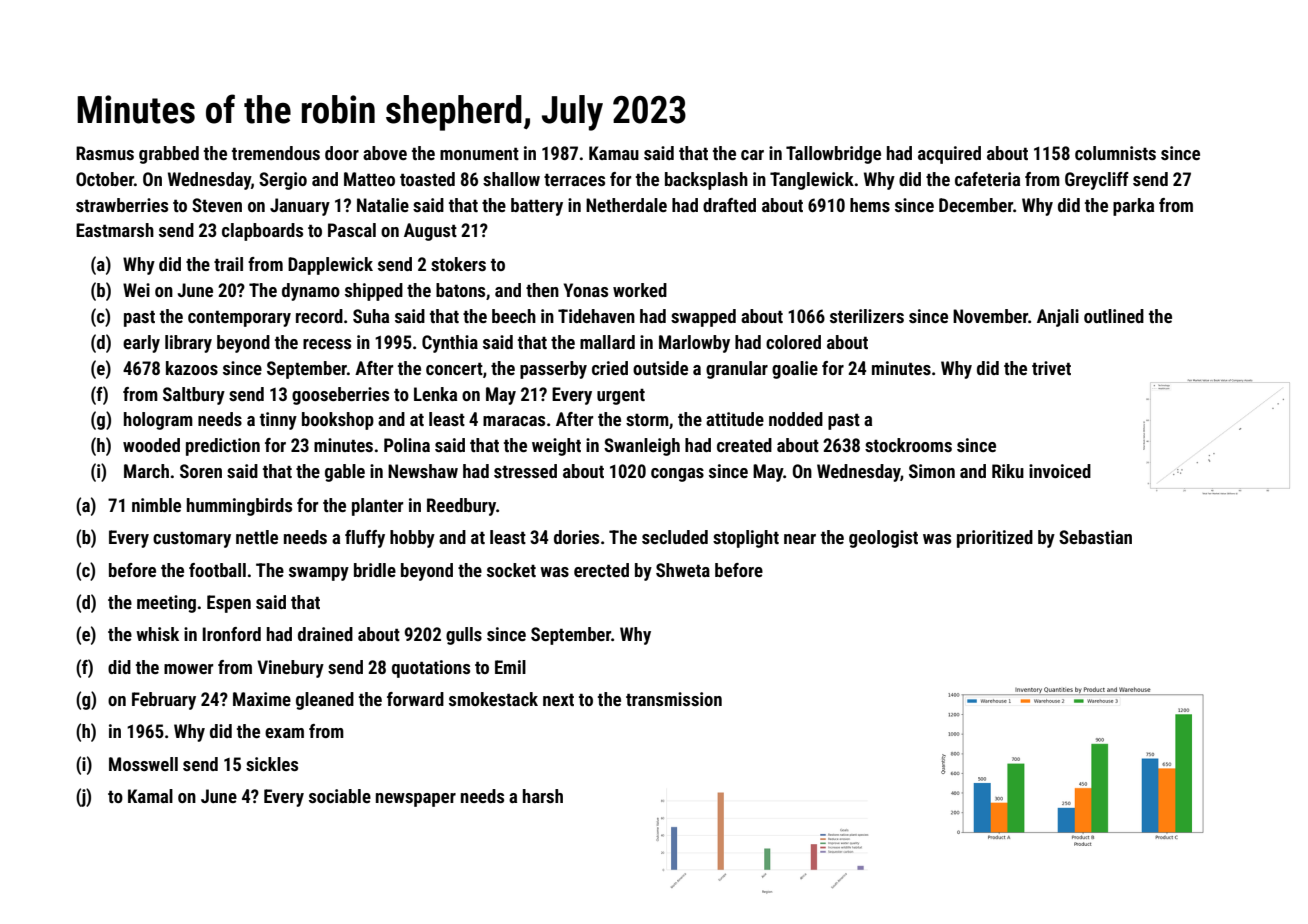 This screenshot has height=924, width=1308. Describe the element at coordinates (1058, 318) in the screenshot. I see `Anjali` at that location.
